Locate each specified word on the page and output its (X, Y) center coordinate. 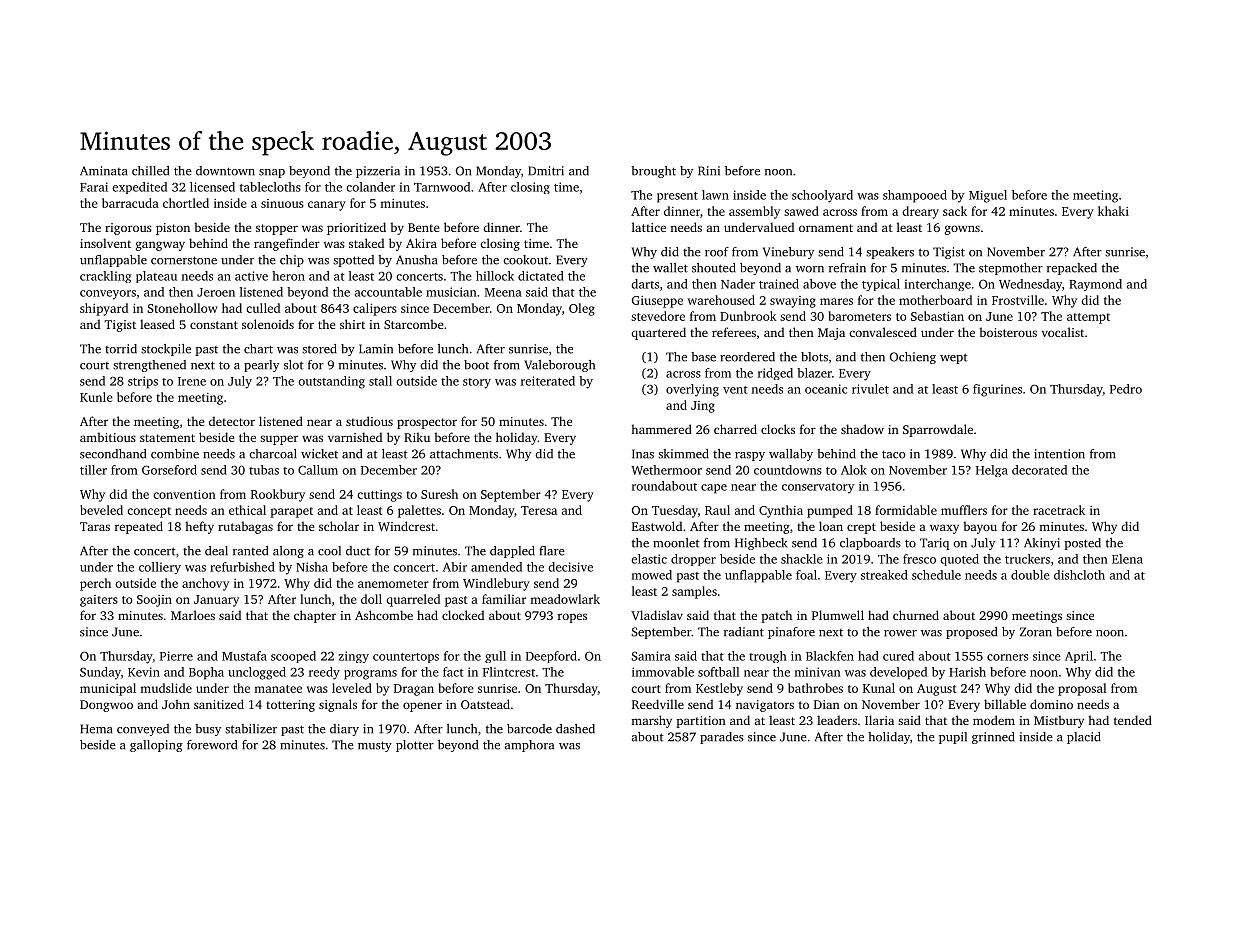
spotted (353, 261)
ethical (247, 510)
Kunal (879, 688)
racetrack (1059, 510)
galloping (156, 746)
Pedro (1126, 389)
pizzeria (378, 172)
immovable (663, 672)
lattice (649, 227)
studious (369, 421)
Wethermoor (666, 470)
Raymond (1095, 285)
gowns (962, 230)
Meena (503, 292)
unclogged (257, 673)
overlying (692, 390)
